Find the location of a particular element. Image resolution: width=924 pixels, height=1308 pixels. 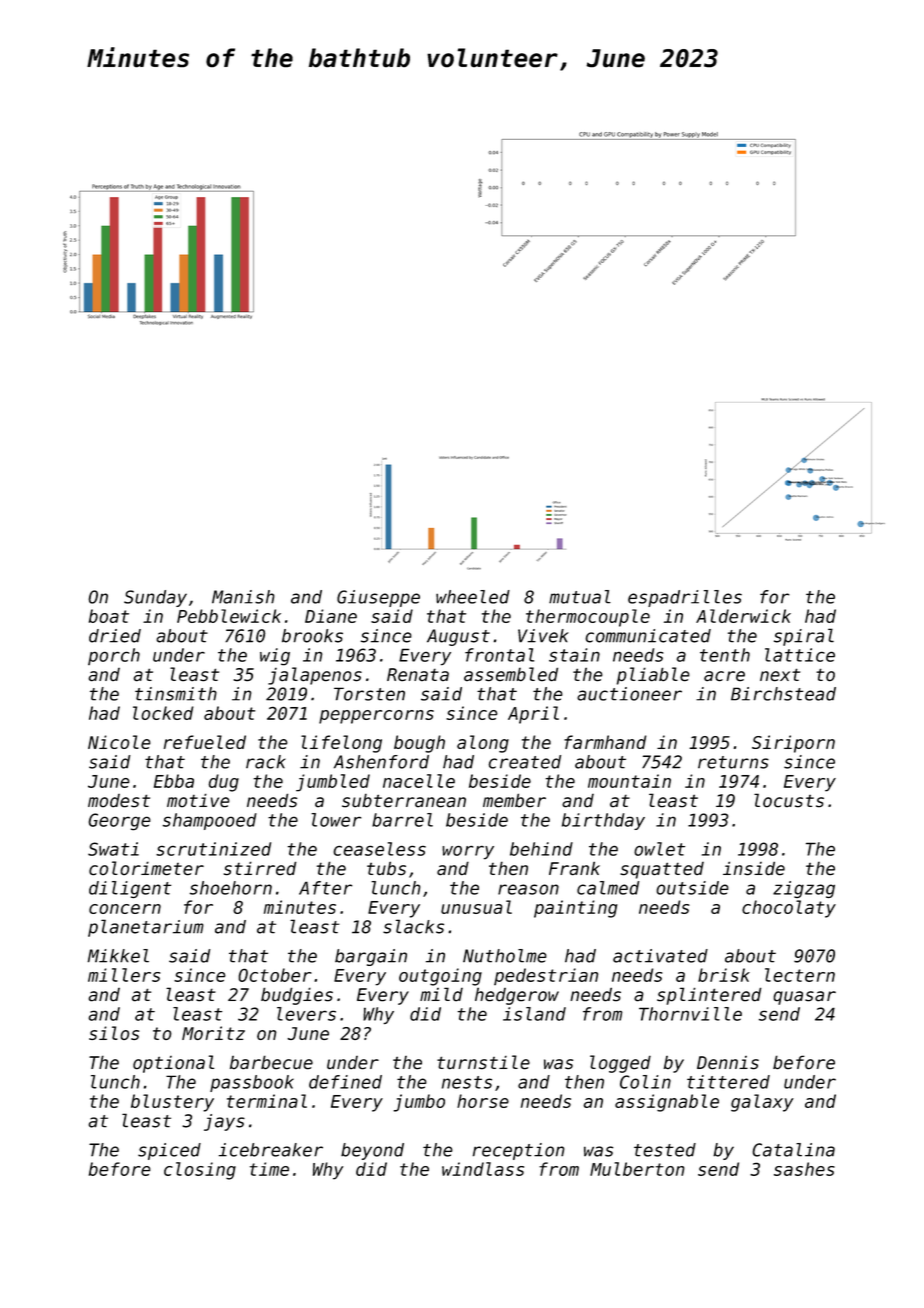

scrutinized is located at coordinates (213, 849).
